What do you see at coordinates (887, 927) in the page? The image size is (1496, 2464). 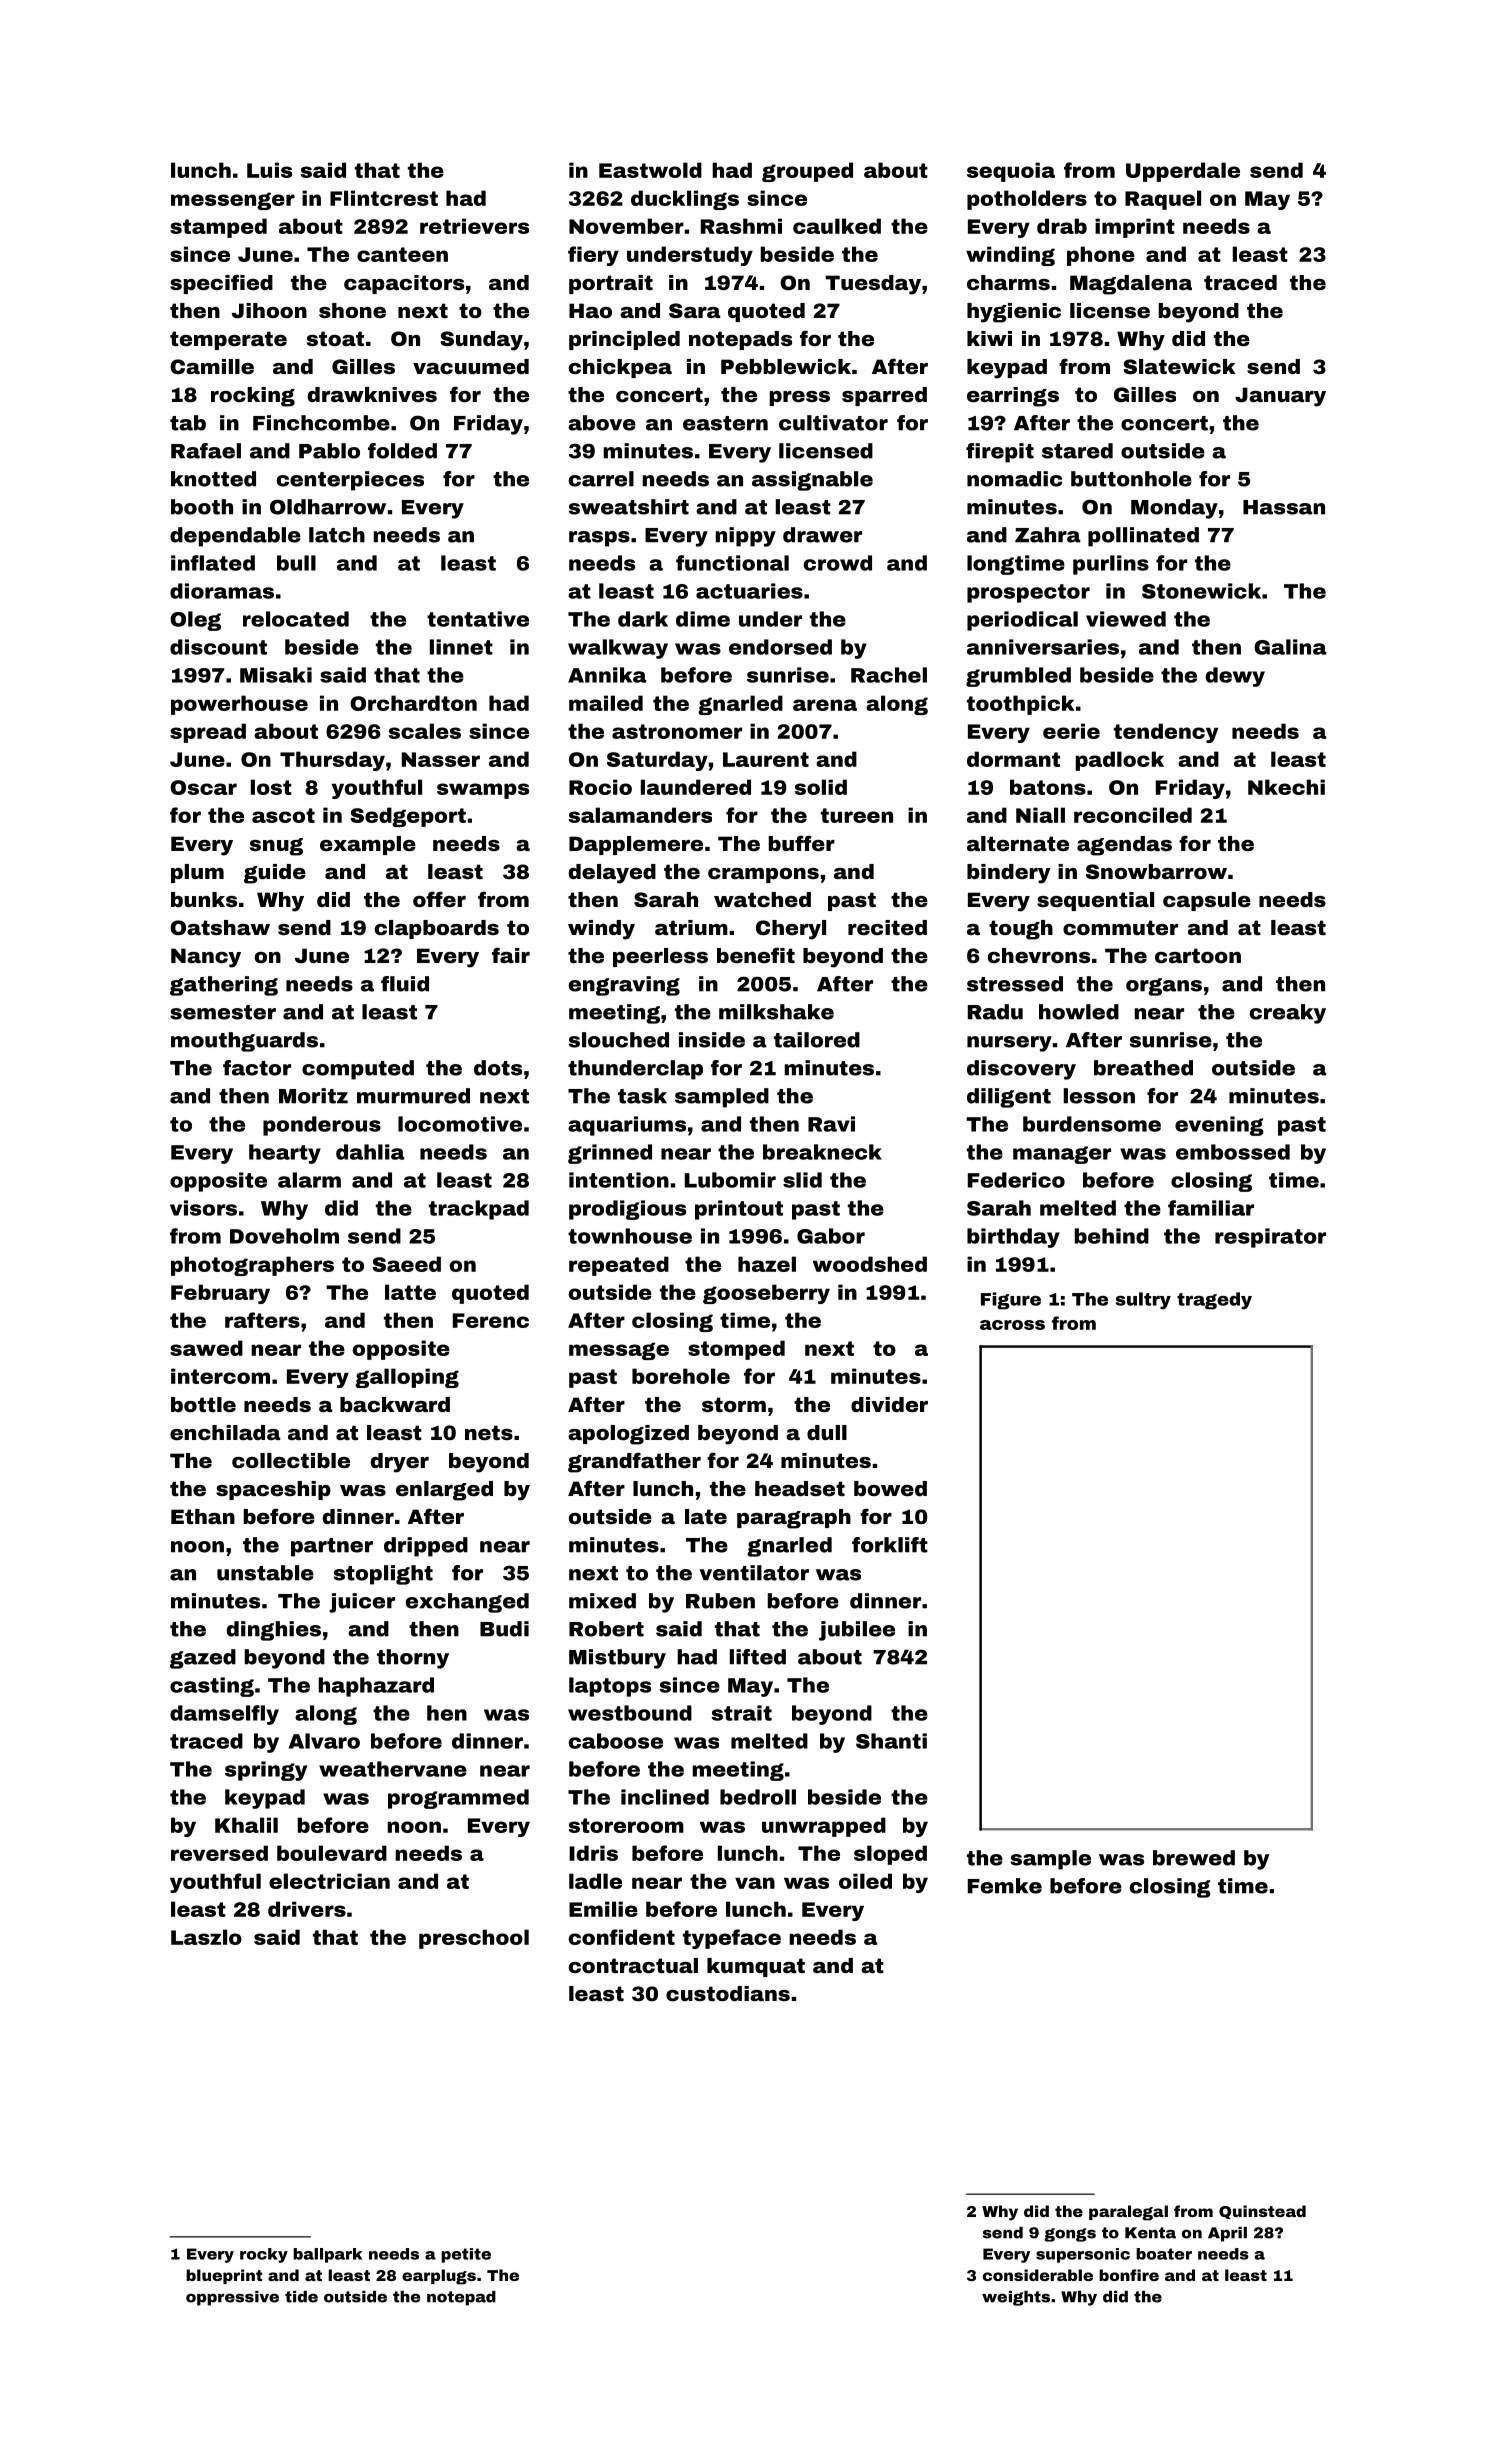 I see `recited` at bounding box center [887, 927].
